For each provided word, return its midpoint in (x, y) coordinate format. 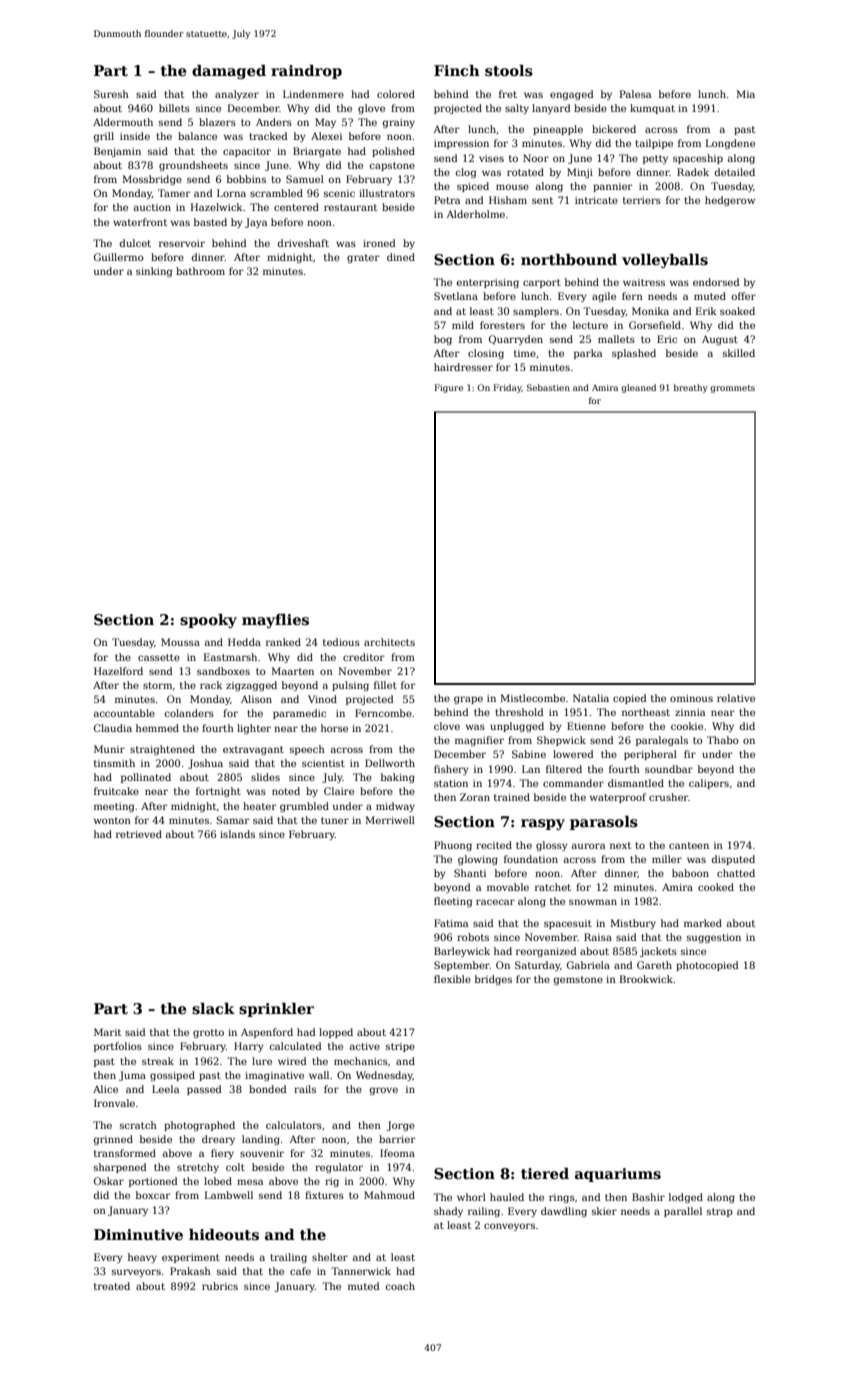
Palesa (635, 94)
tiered (545, 1173)
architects (389, 642)
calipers (709, 784)
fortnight (218, 792)
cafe (300, 1271)
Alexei (326, 136)
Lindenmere (313, 94)
